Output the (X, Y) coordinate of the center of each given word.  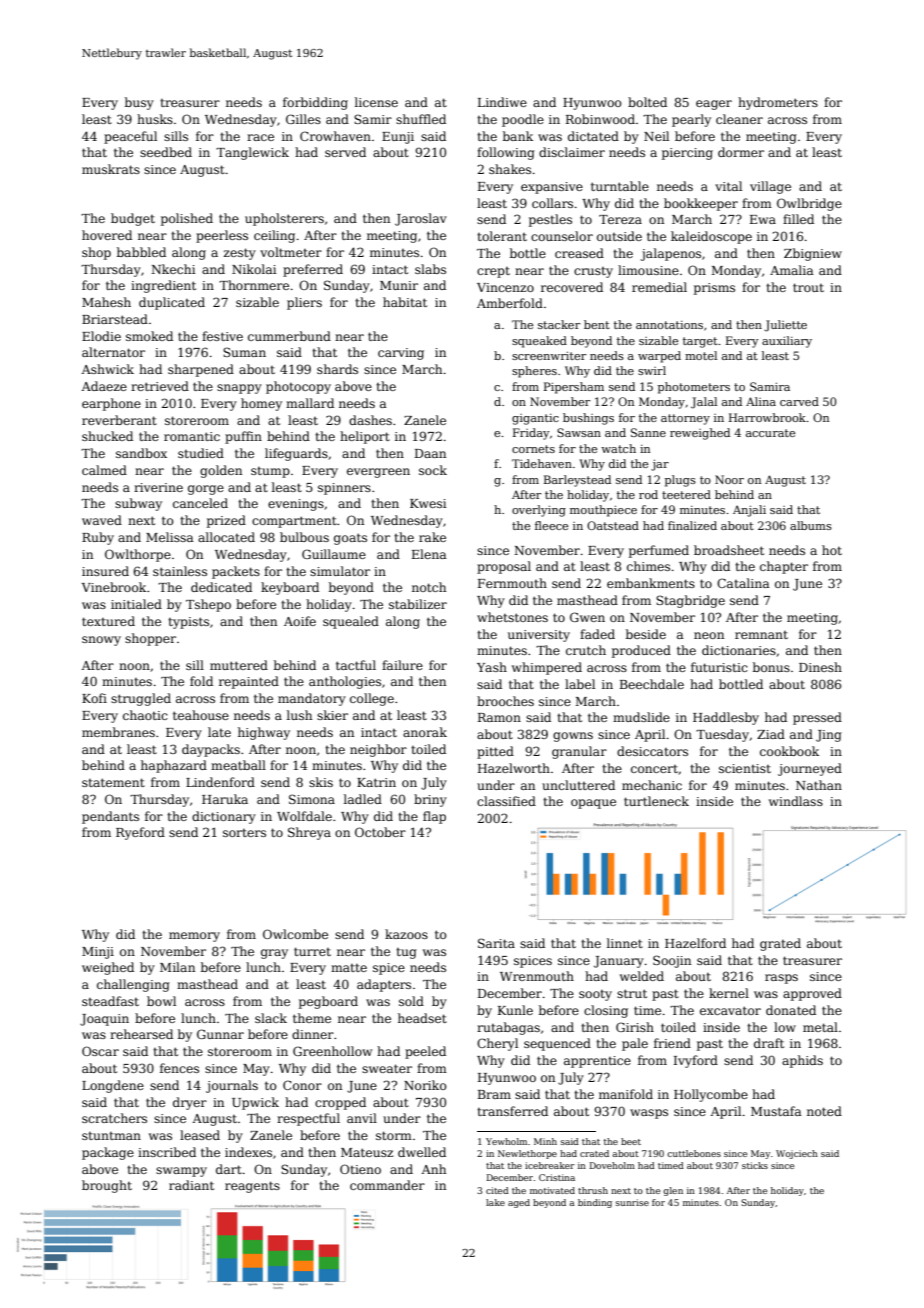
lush (299, 715)
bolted (647, 102)
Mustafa (776, 1111)
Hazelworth (514, 768)
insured (105, 571)
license (376, 102)
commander (387, 1185)
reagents (252, 1187)
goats (350, 539)
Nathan (819, 785)
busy (139, 103)
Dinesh (820, 667)
